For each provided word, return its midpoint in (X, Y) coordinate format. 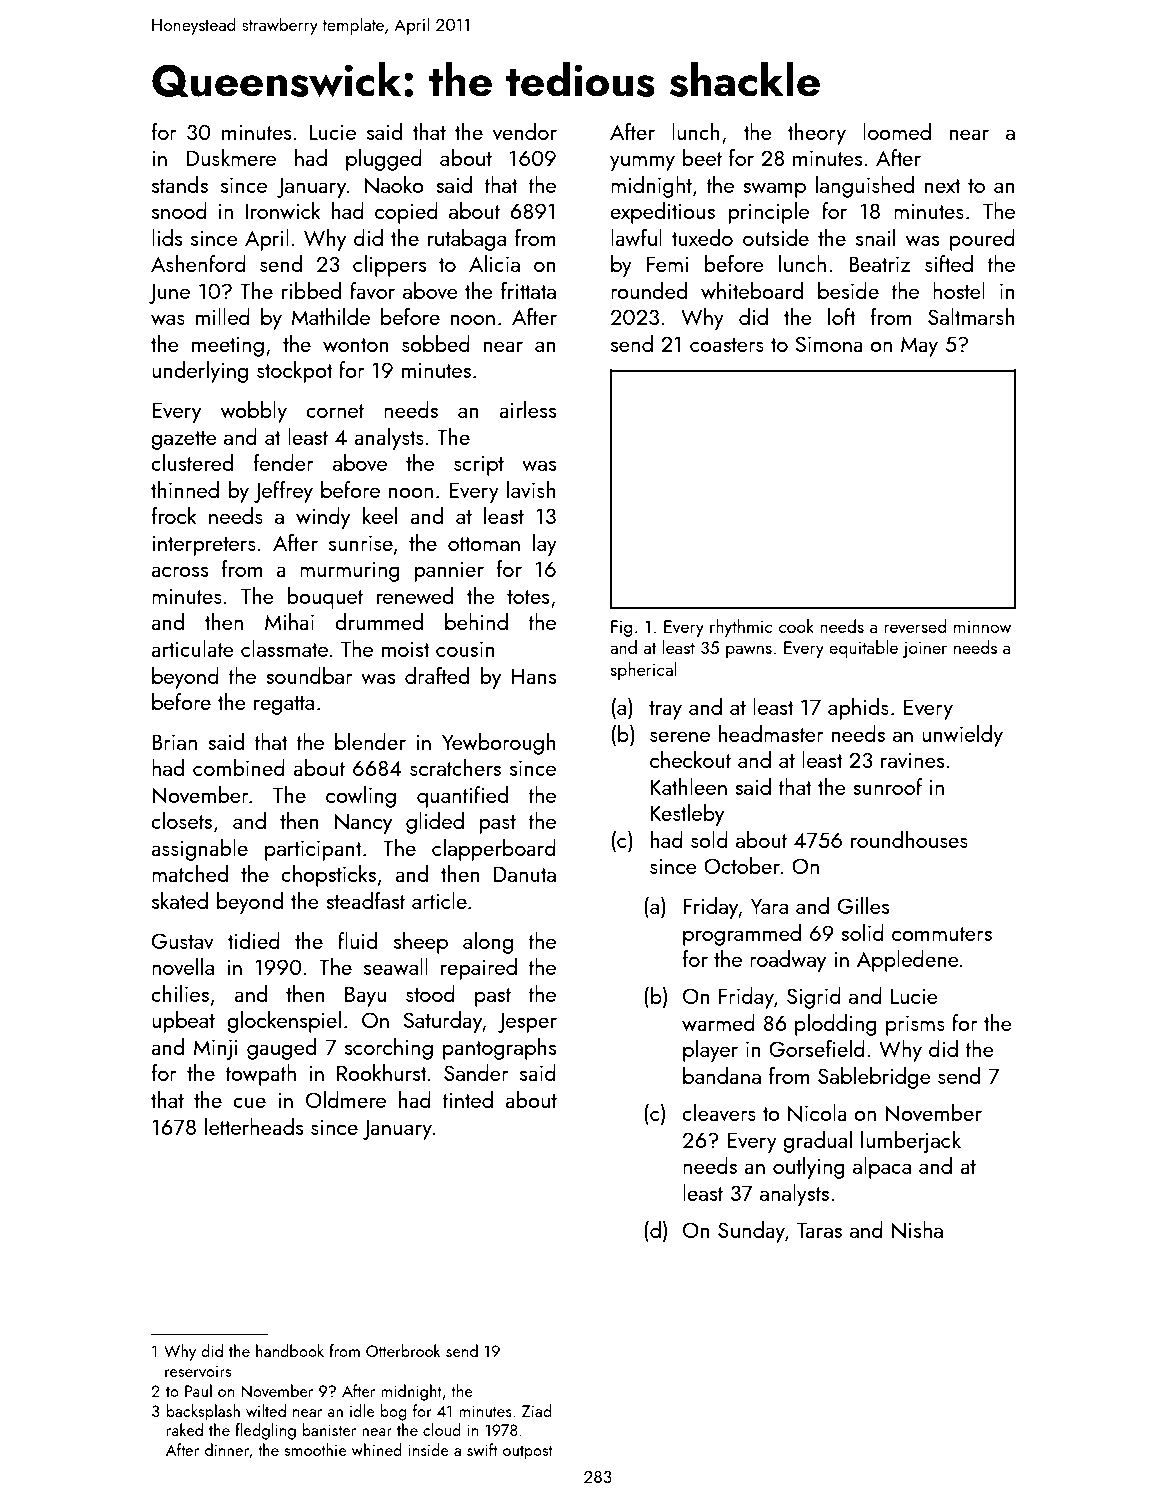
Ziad (537, 1410)
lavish (531, 489)
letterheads (254, 1126)
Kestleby (687, 815)
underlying (200, 372)
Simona (829, 344)
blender (370, 741)
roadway (788, 961)
